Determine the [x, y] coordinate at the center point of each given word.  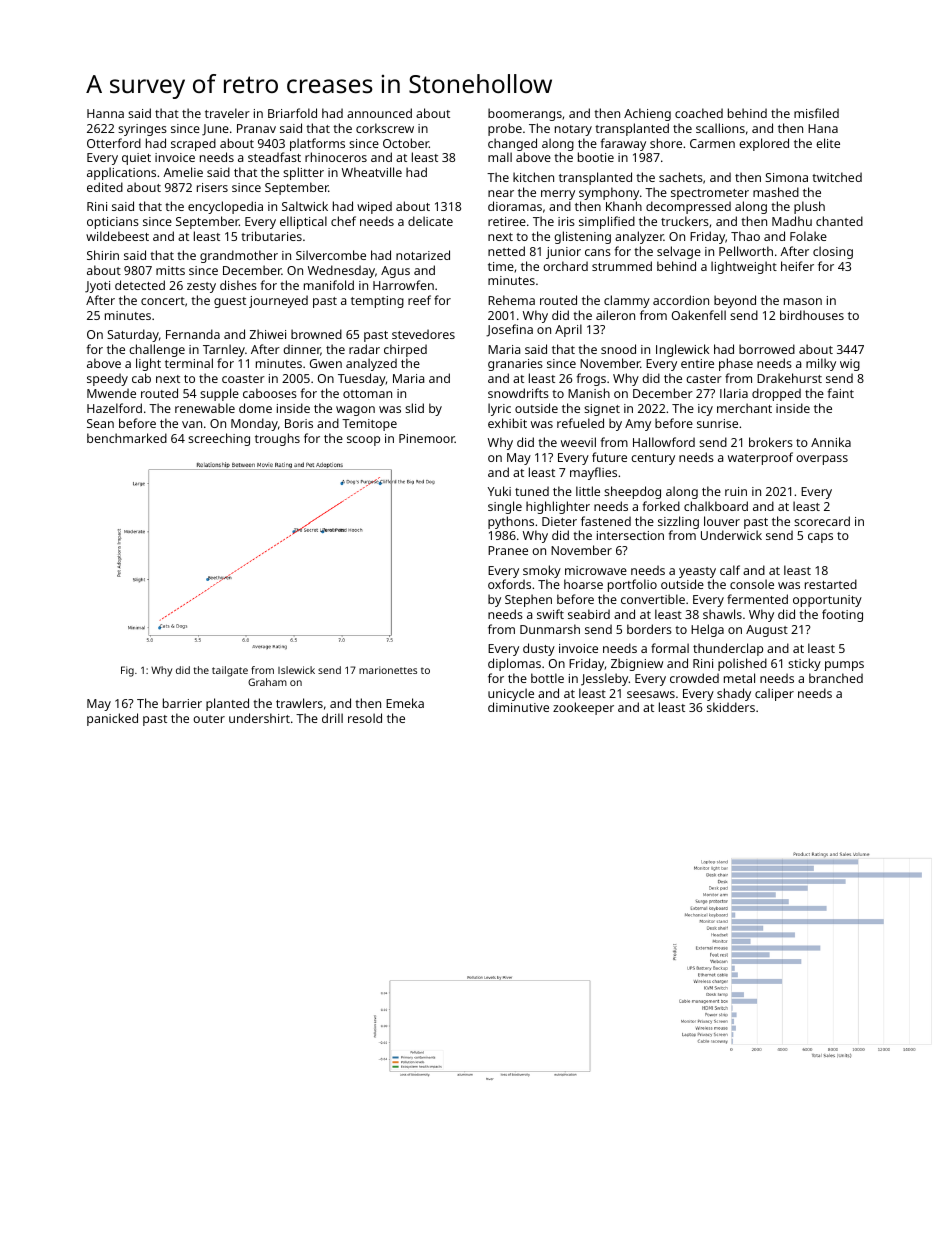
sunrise [717, 423]
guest [230, 302]
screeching [219, 439]
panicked [112, 719]
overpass [822, 460]
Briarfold [292, 113]
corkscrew [385, 128]
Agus [395, 272]
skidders [731, 707]
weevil [578, 442]
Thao [745, 236]
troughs [277, 439]
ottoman [367, 394]
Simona [786, 177]
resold [365, 718]
